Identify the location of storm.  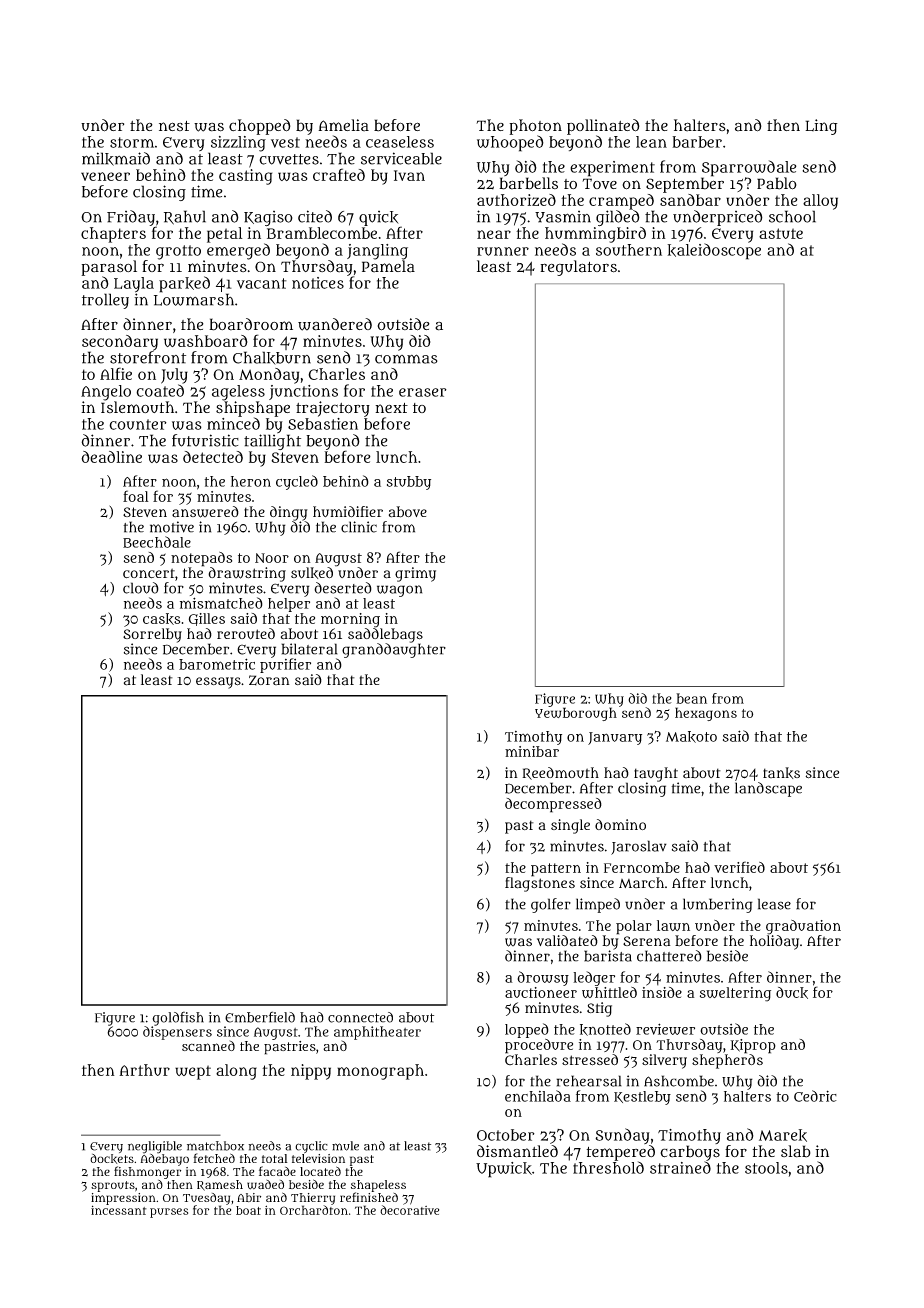
(132, 142).
